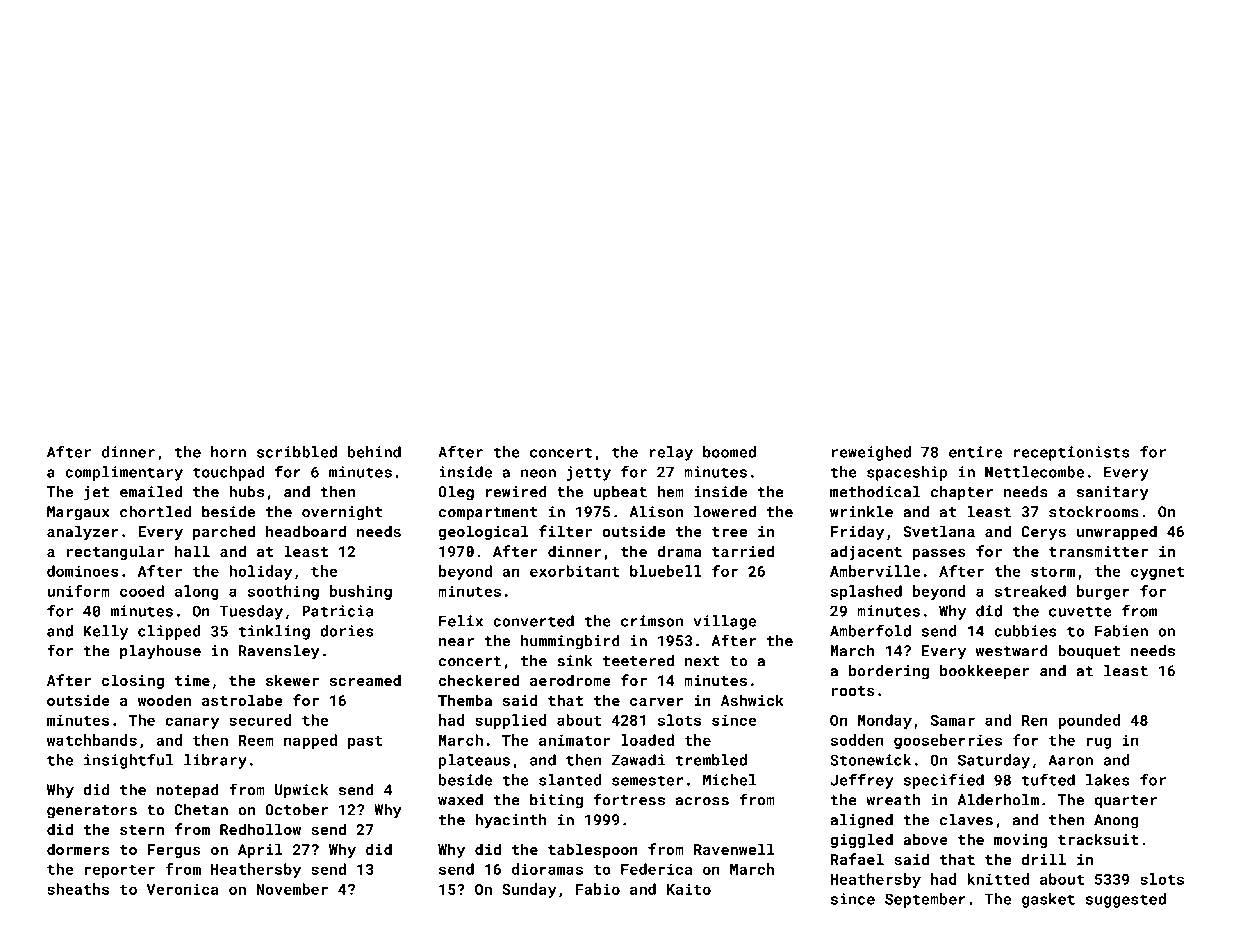 The width and height of the screenshot is (1233, 952). What do you see at coordinates (688, 889) in the screenshot?
I see `Kaito` at bounding box center [688, 889].
